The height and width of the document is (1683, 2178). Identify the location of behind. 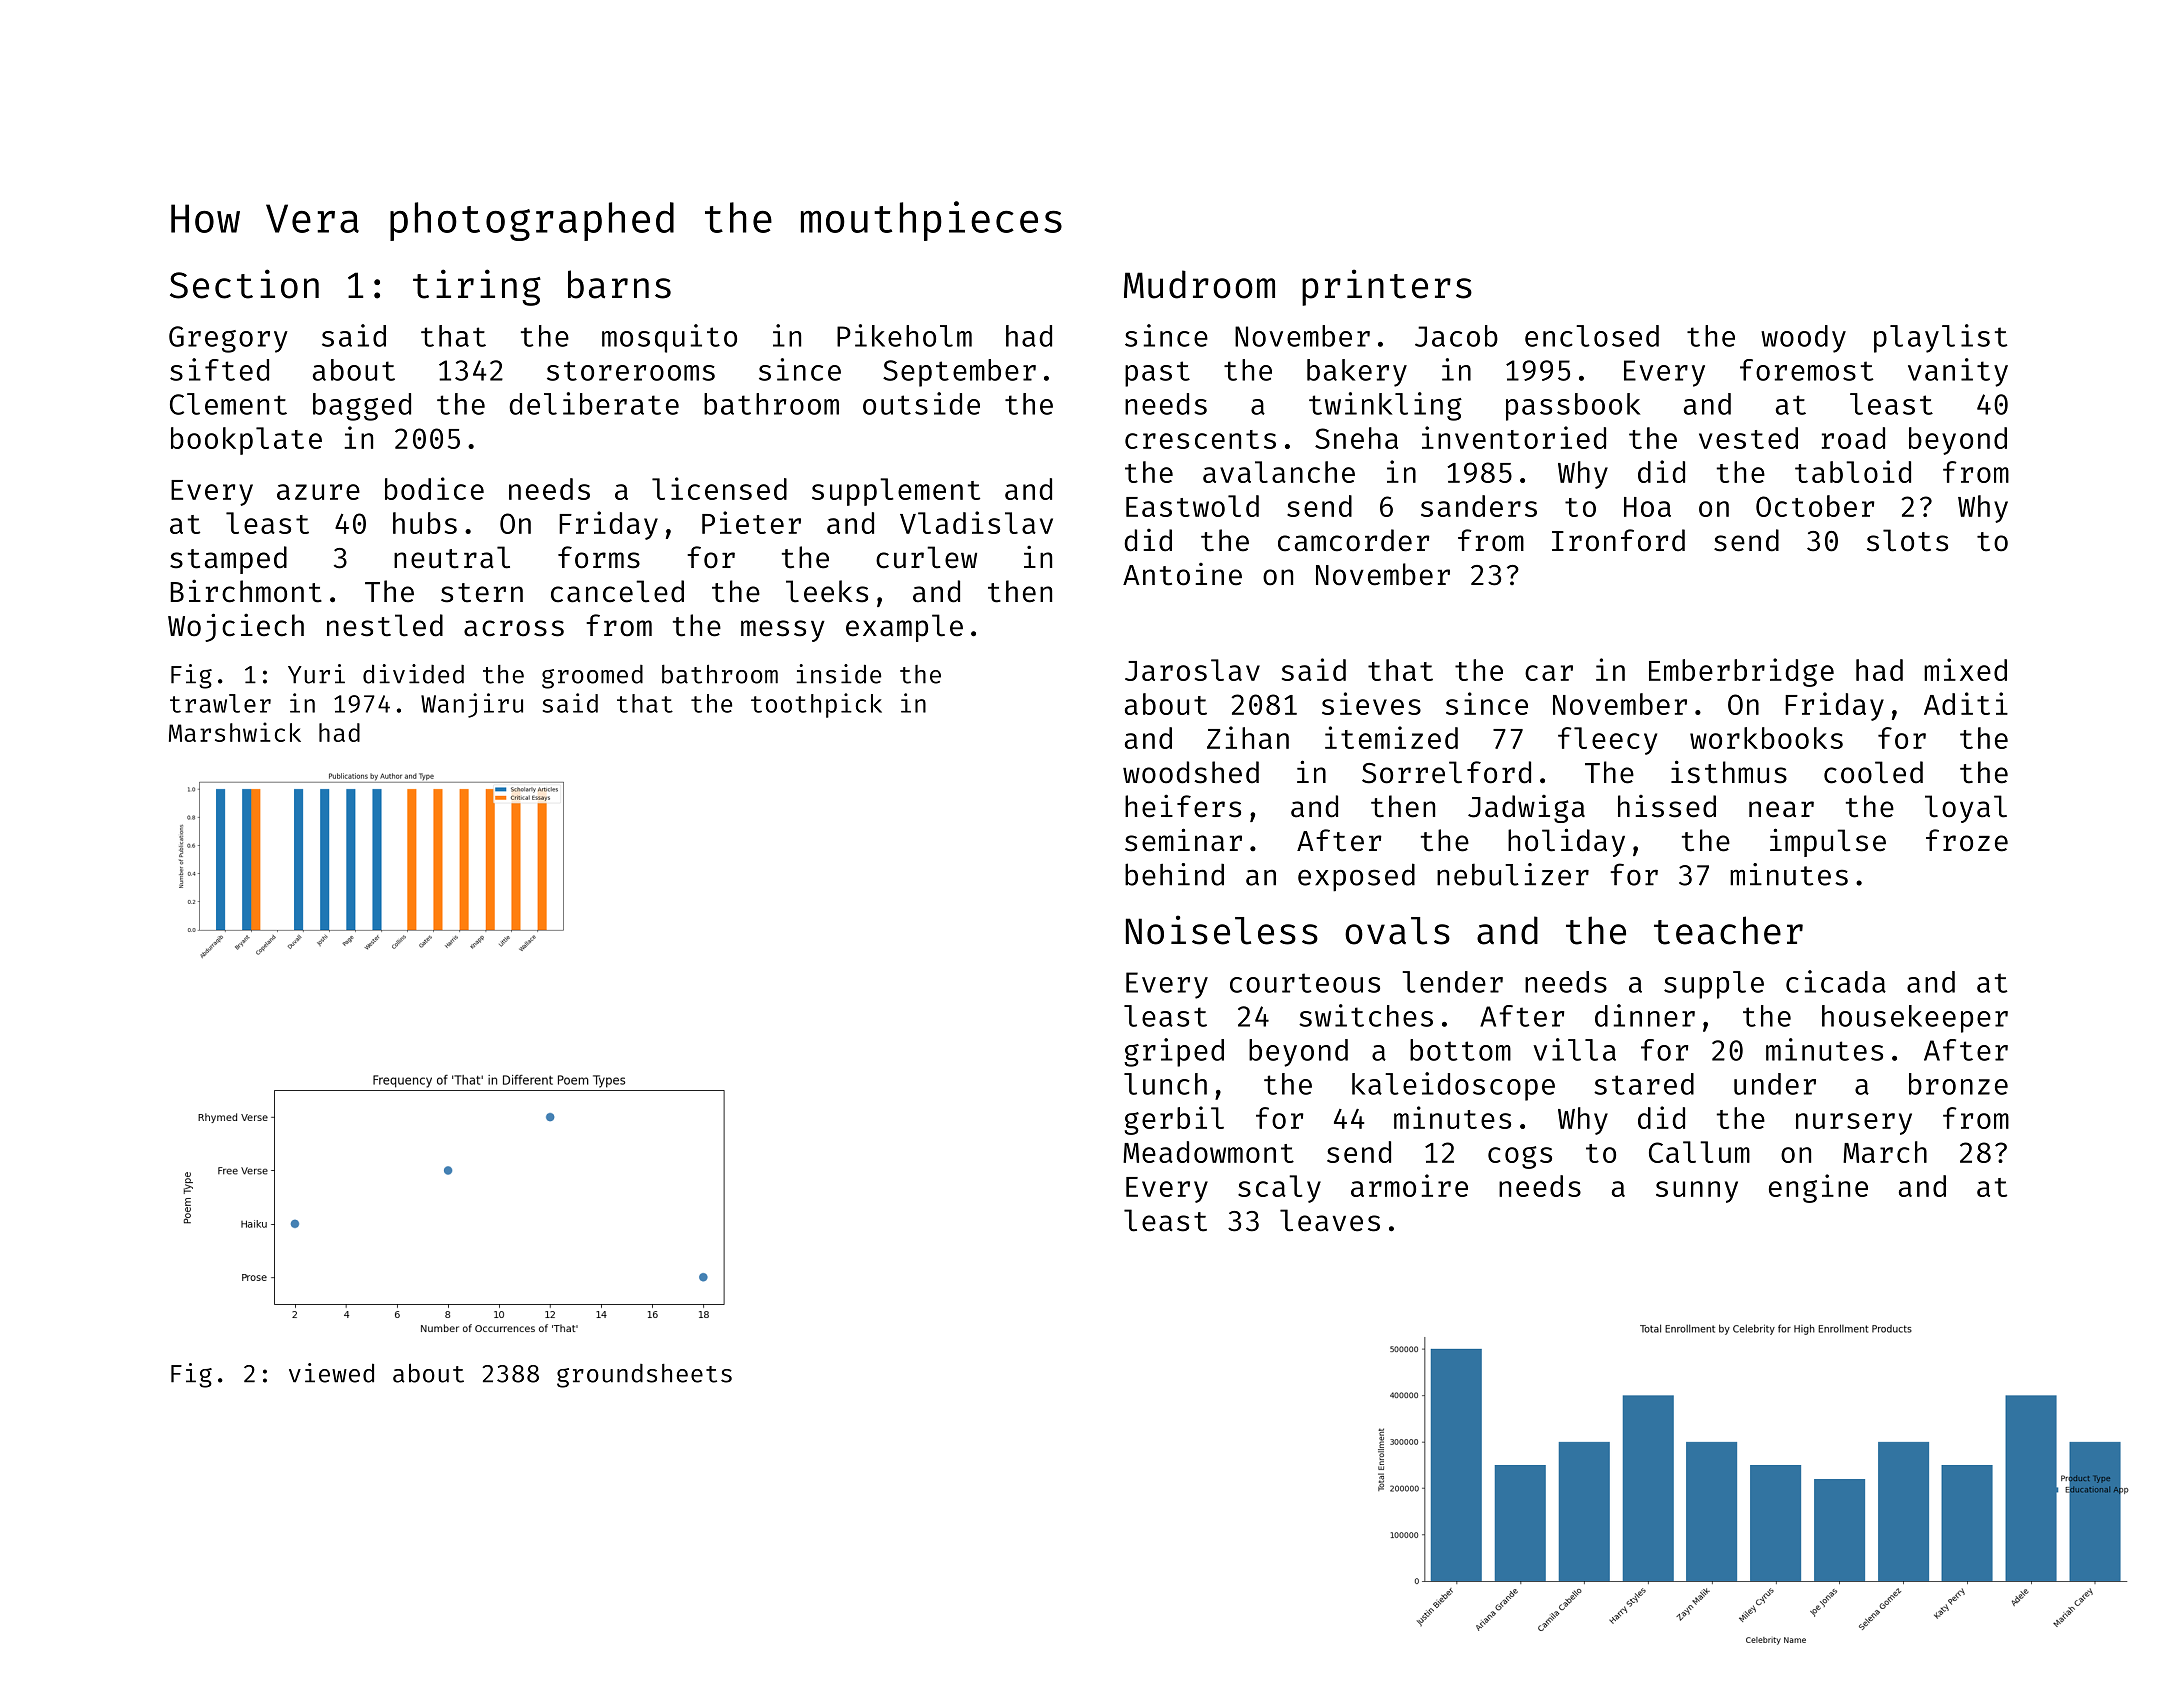
(1174, 874).
